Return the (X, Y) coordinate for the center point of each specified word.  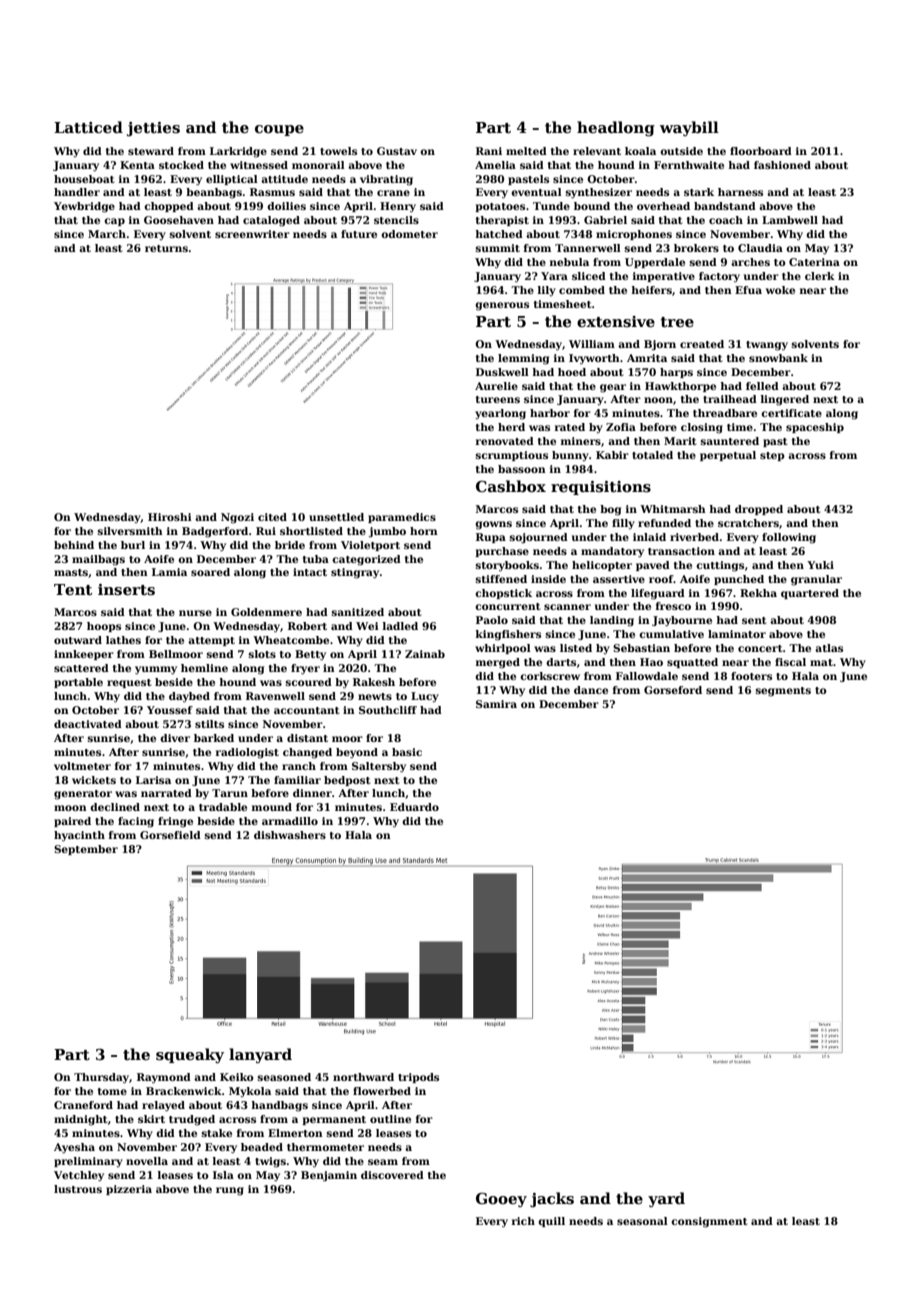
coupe (279, 130)
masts (71, 572)
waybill (689, 129)
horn (424, 531)
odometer (409, 234)
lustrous (78, 1189)
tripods (418, 1078)
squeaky (190, 1056)
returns (166, 248)
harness (740, 192)
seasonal (642, 1221)
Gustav (397, 151)
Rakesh (374, 682)
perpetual (728, 456)
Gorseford (673, 690)
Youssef (170, 710)
